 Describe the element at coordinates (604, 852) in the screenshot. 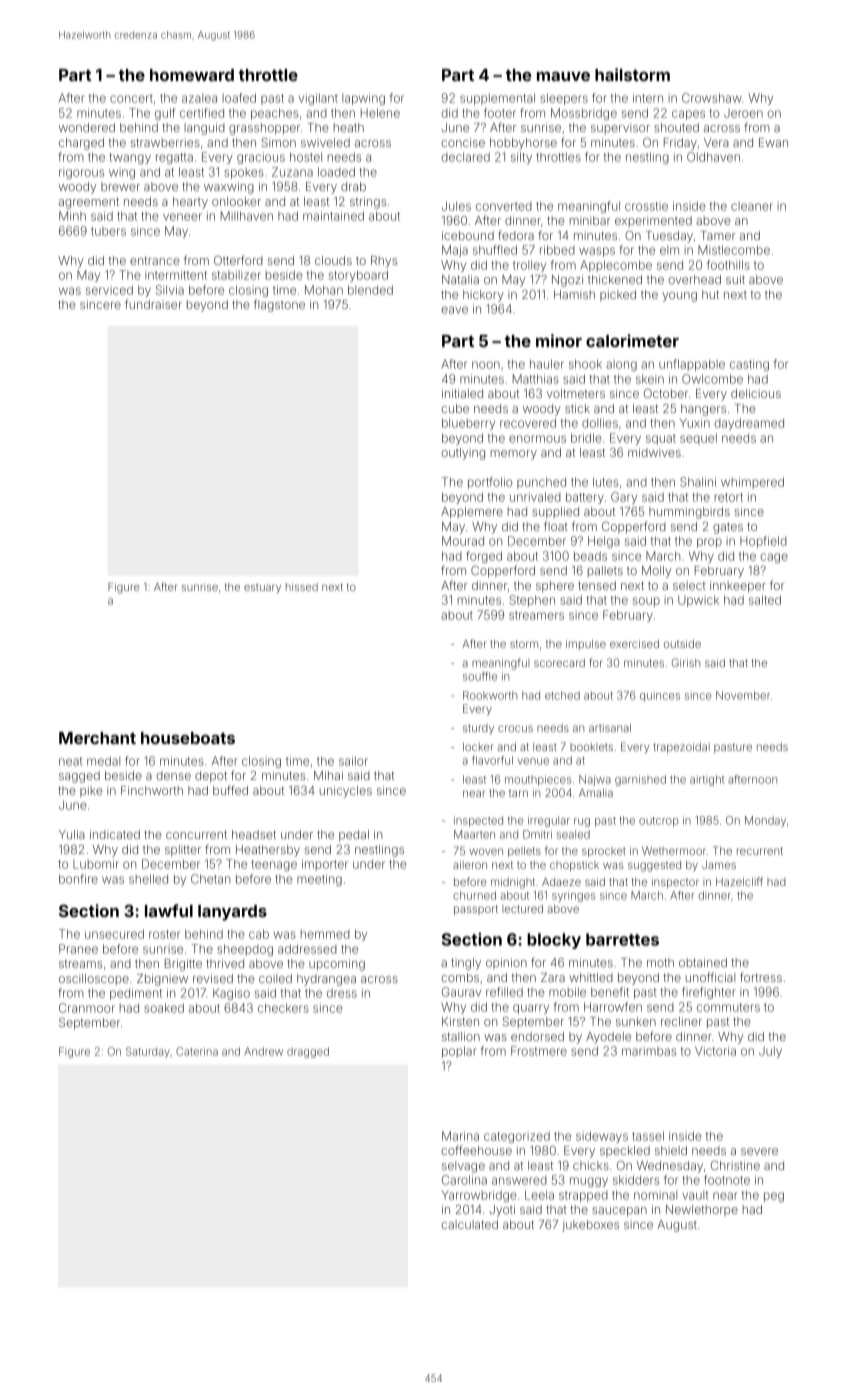

I see `sprocket` at that location.
